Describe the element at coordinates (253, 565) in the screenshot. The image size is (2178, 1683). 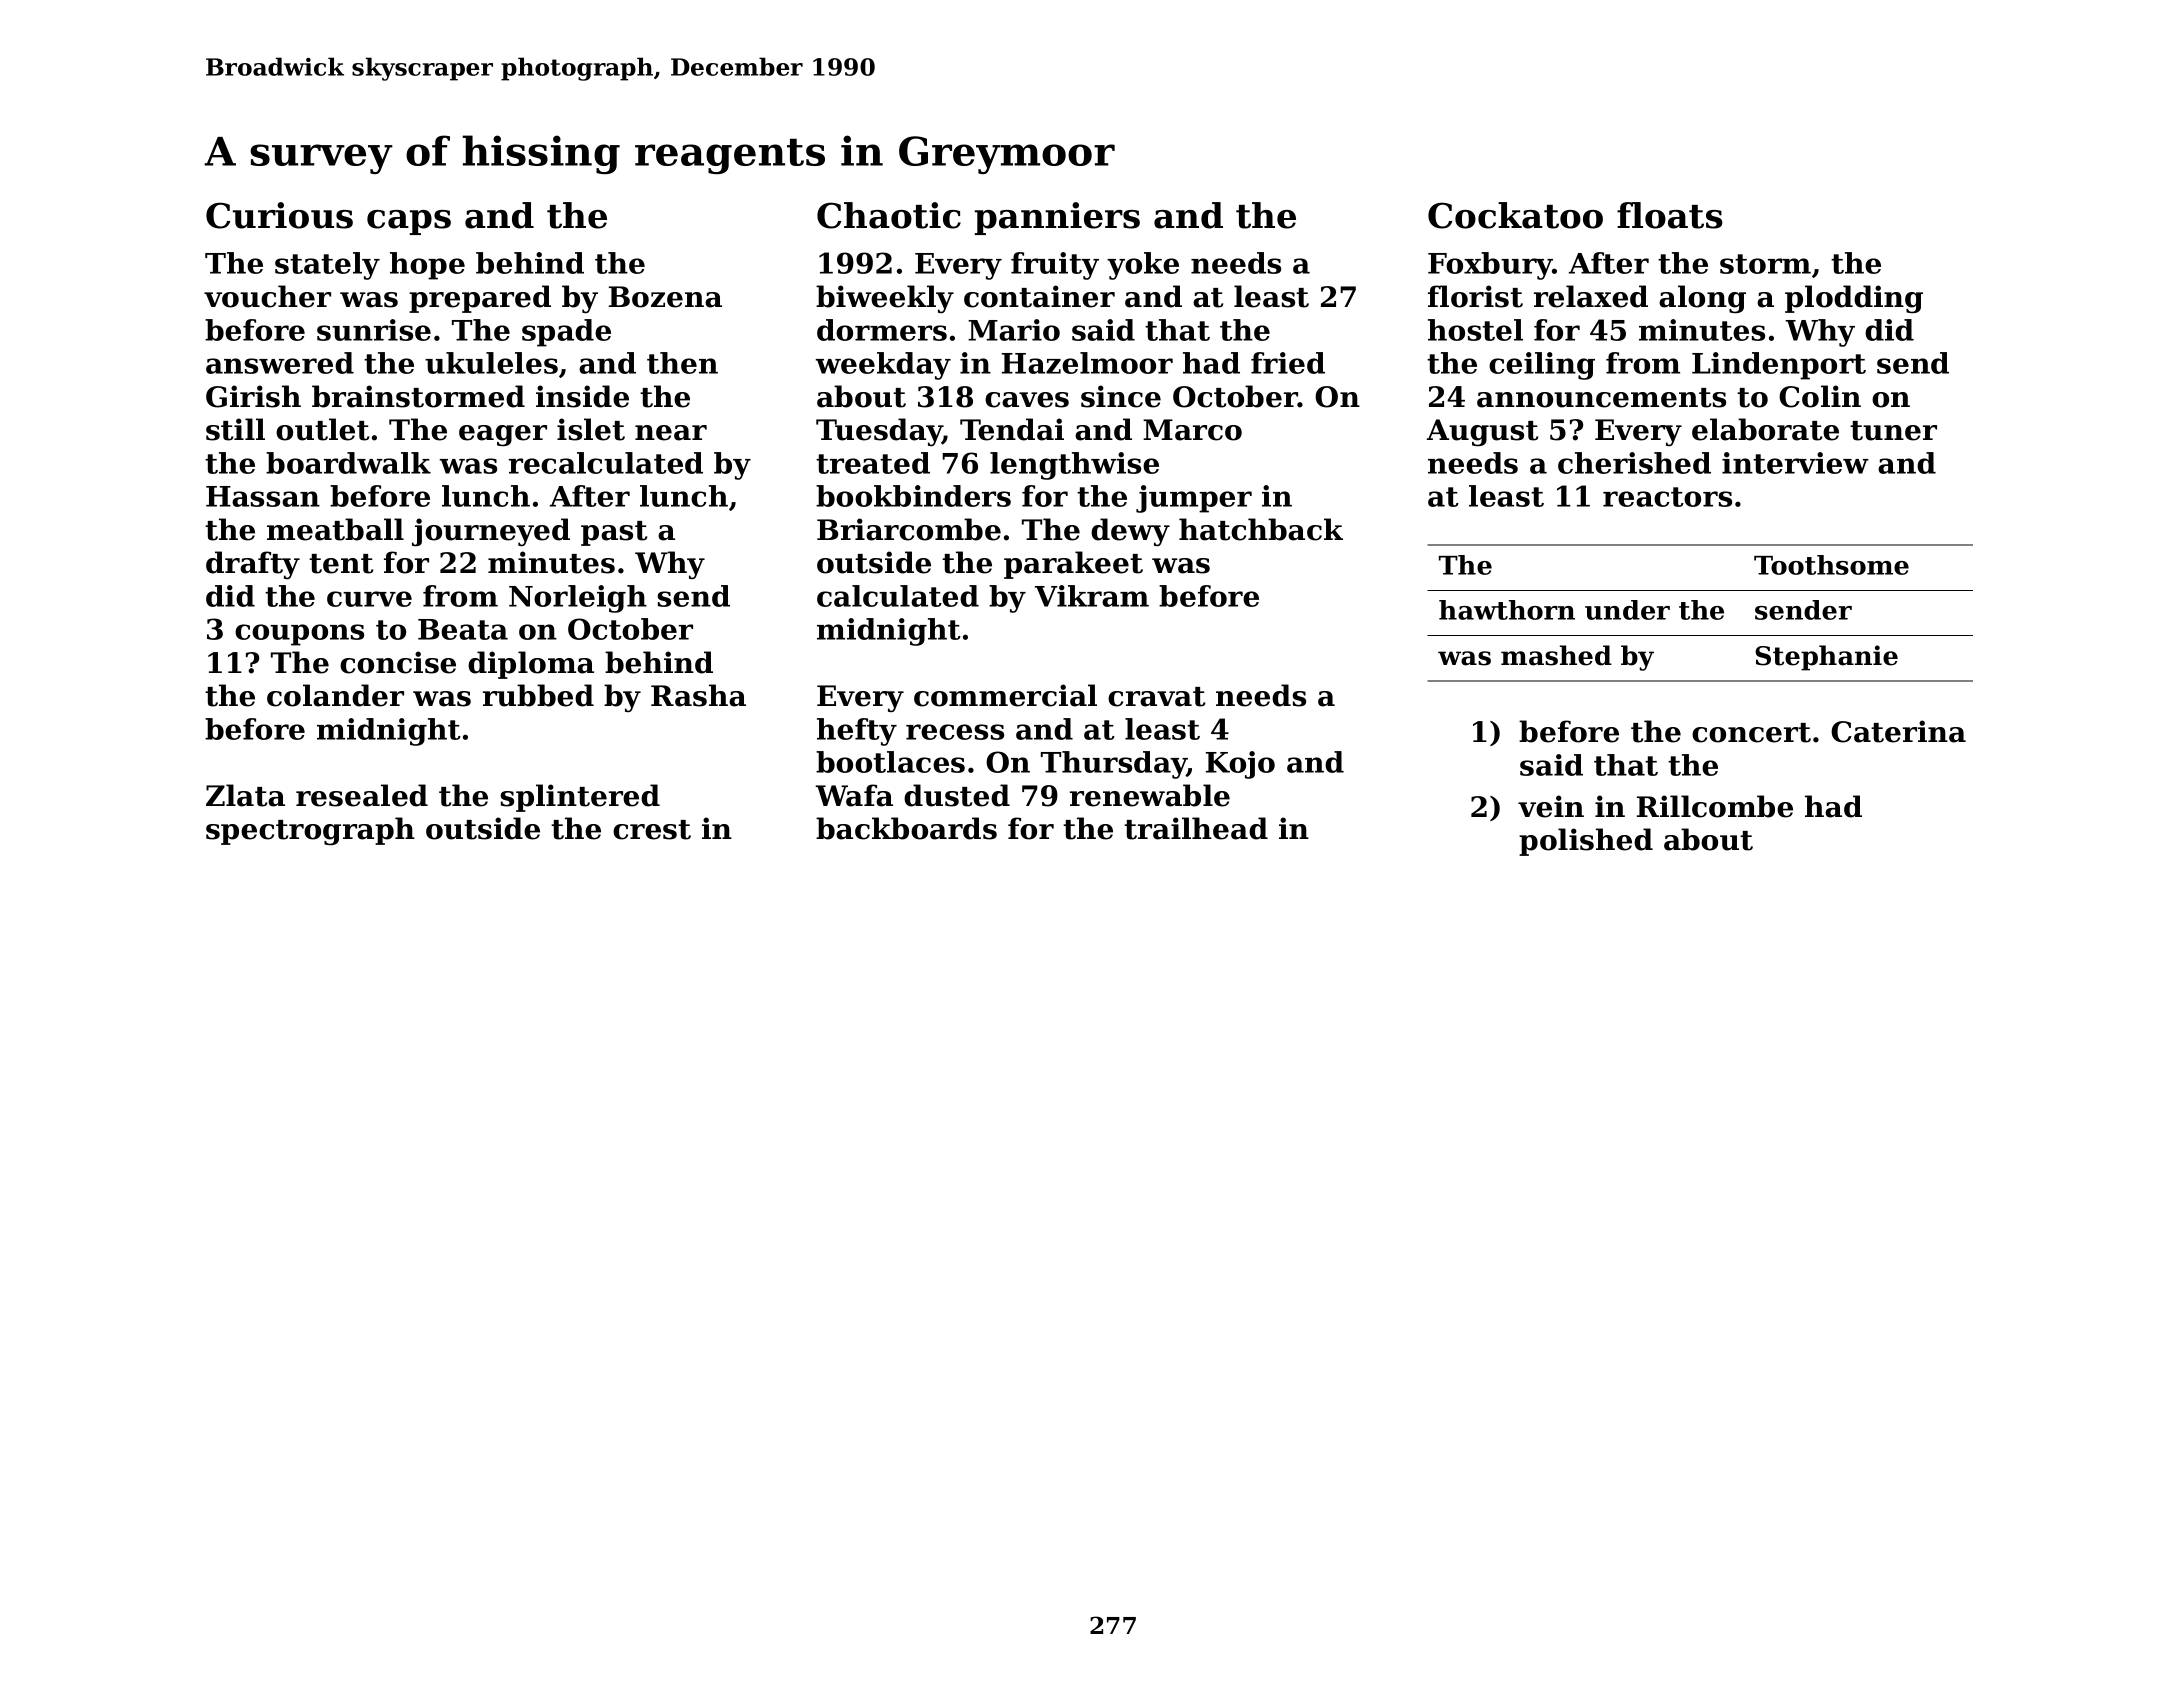
I see `drafty` at that location.
